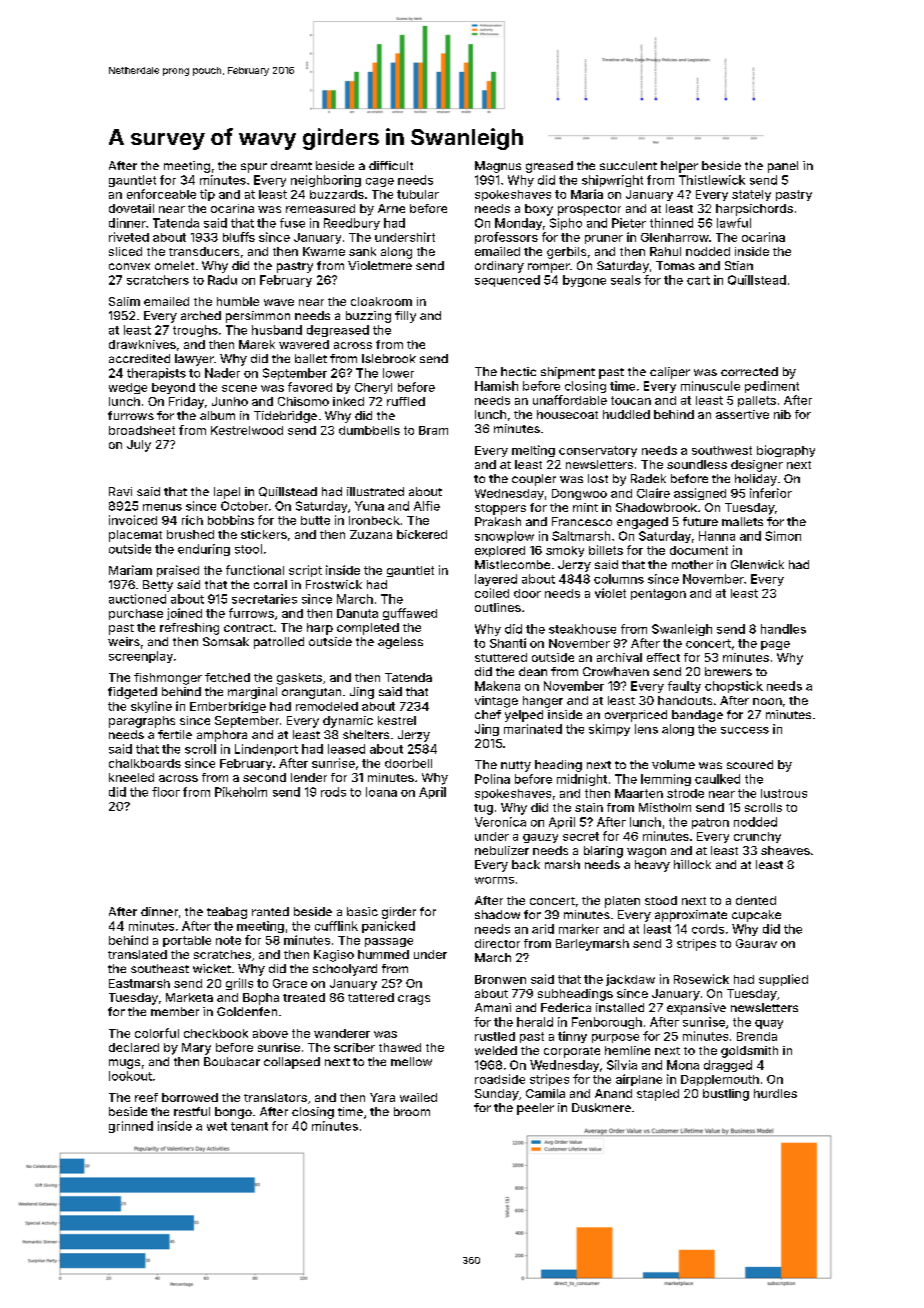 This document has height=1308, width=924. I want to click on nib, so click(782, 414).
